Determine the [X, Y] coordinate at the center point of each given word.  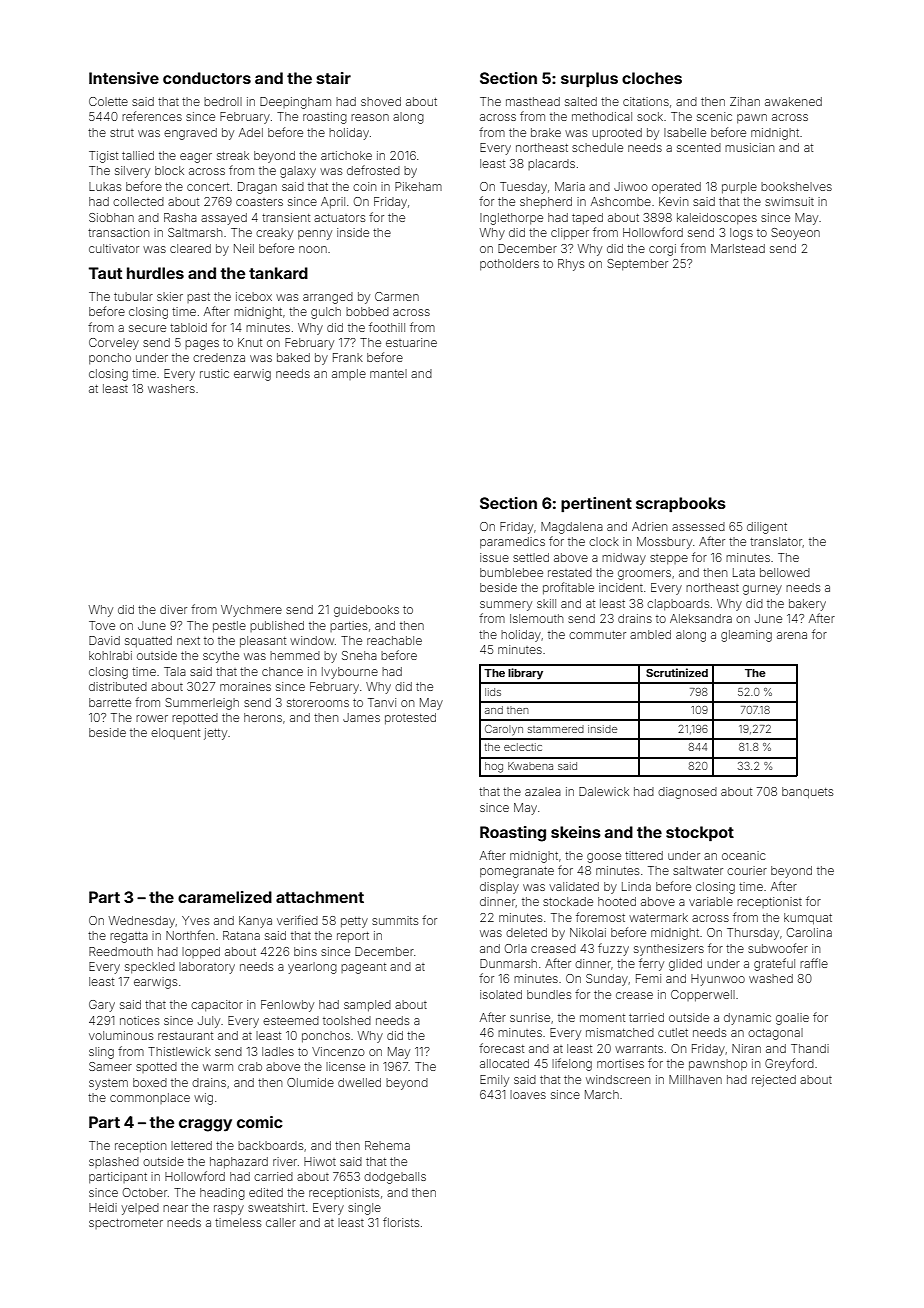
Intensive [124, 78]
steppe [669, 559]
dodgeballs [395, 1178]
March [602, 1094]
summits [395, 920]
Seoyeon [795, 234]
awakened [793, 101]
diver [173, 609]
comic [260, 1122]
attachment [320, 897]
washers [171, 388]
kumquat [808, 919]
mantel [388, 373]
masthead [533, 101]
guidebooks [366, 611]
